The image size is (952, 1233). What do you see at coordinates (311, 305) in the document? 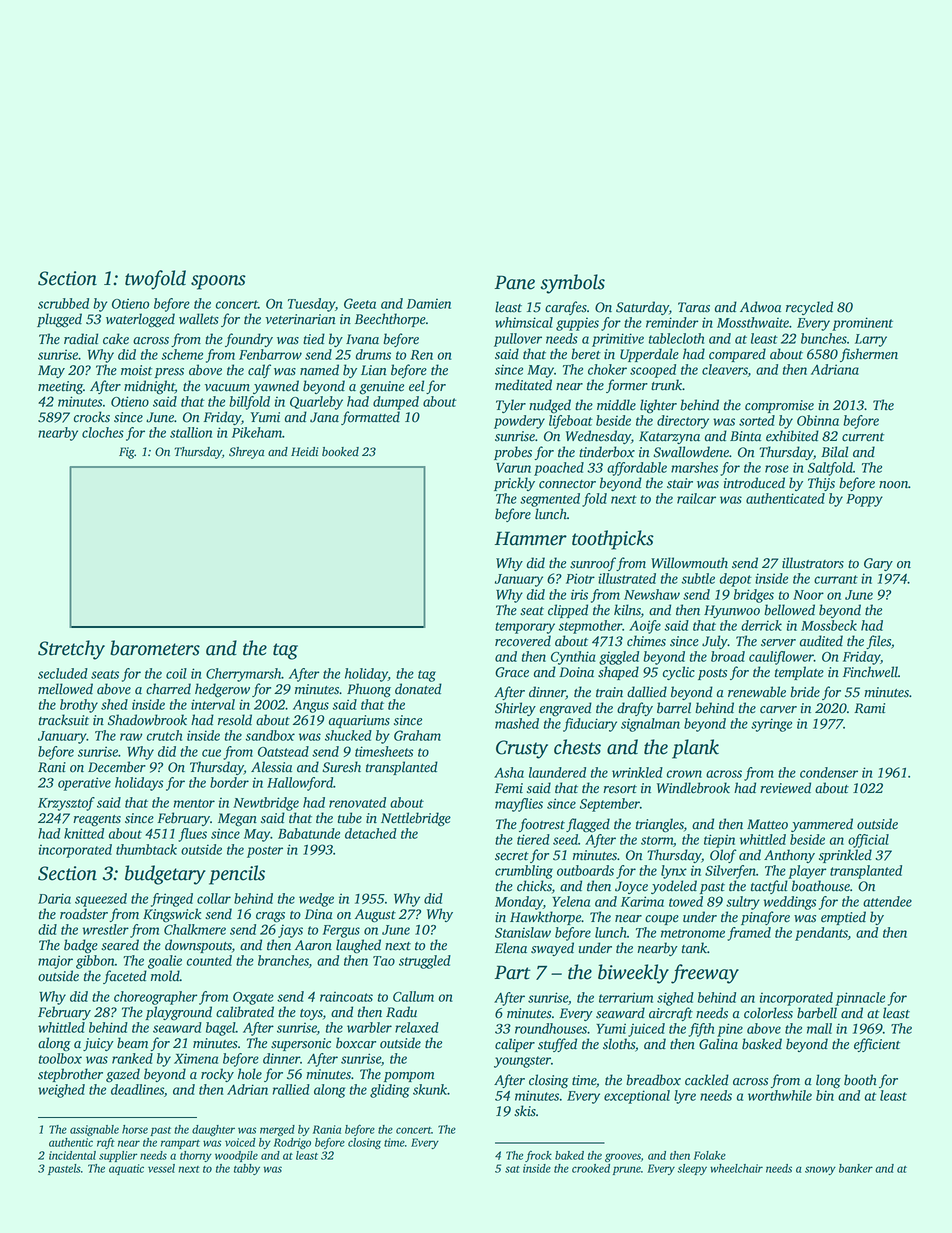
I see `Tuesday` at bounding box center [311, 305].
